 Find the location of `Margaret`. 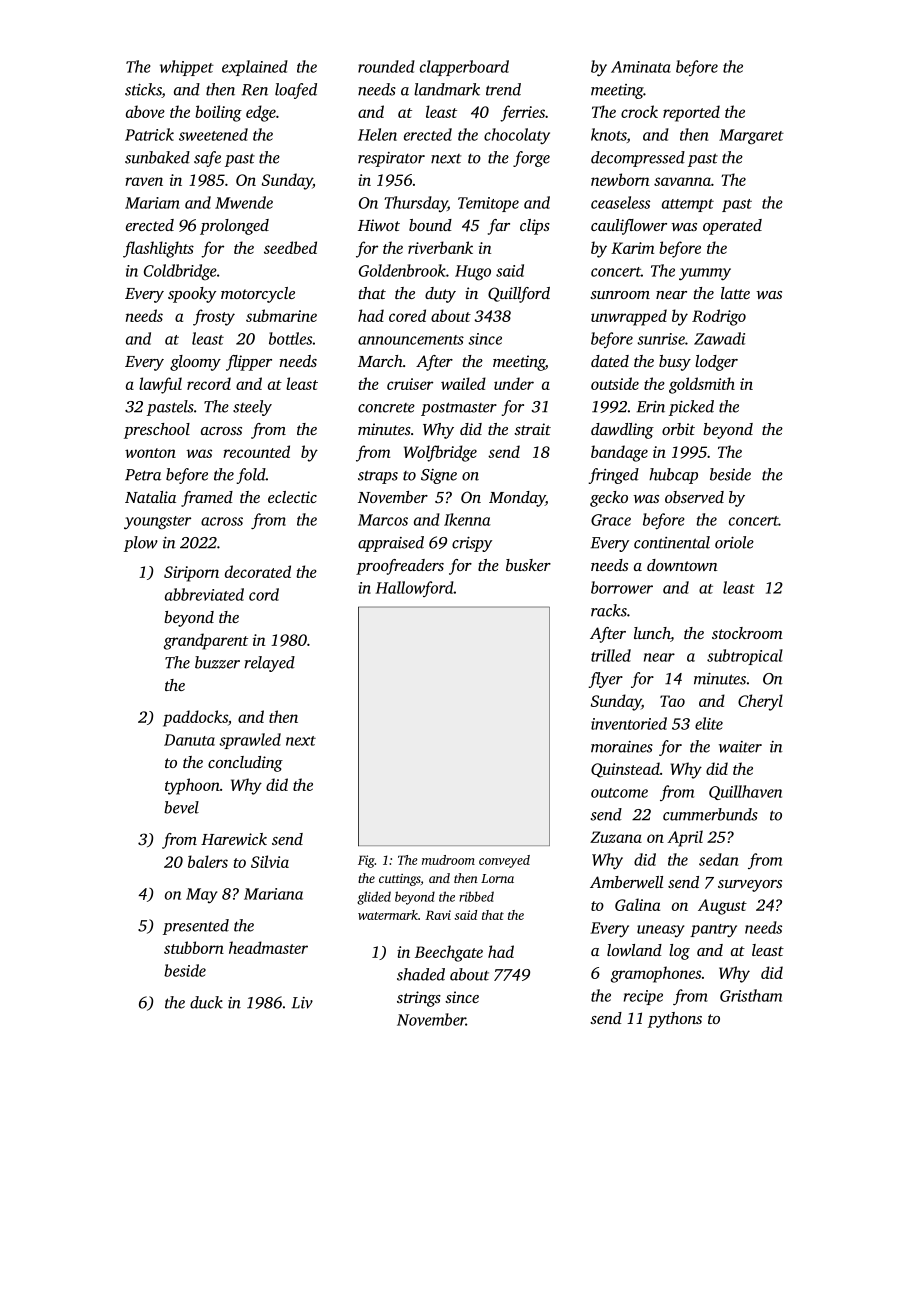

Margaret is located at coordinates (751, 137).
